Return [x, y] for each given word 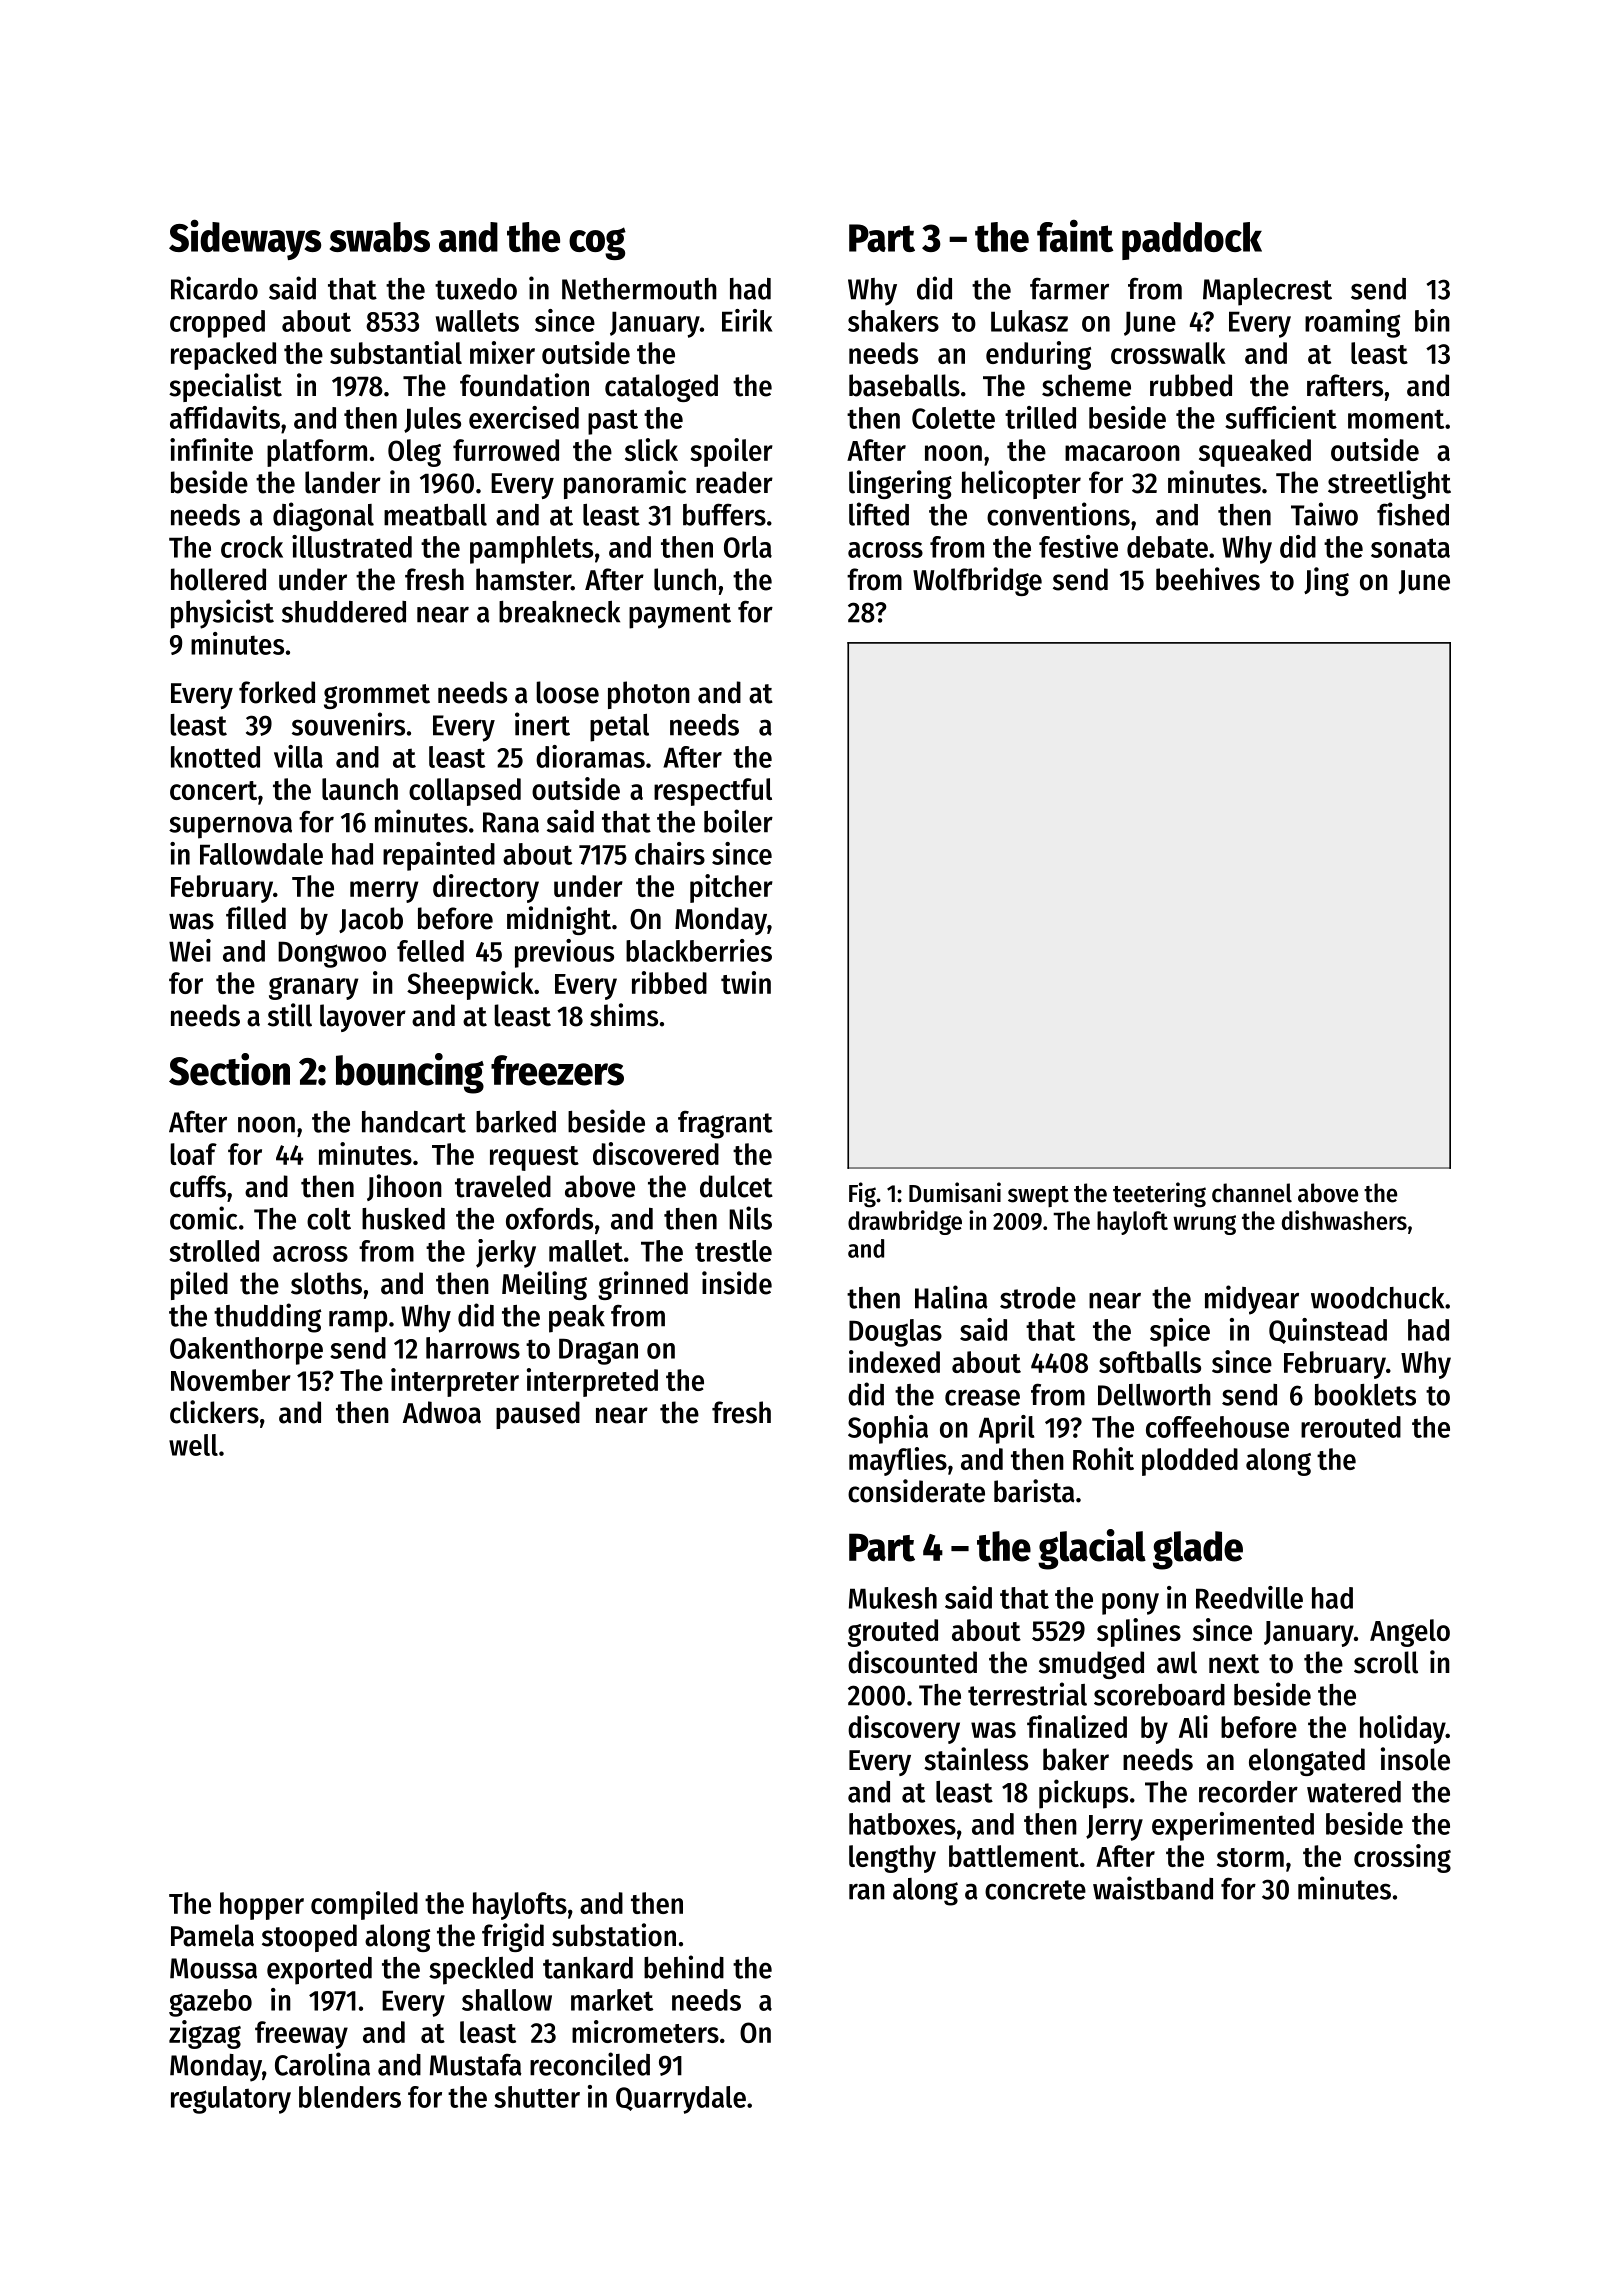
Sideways [245, 239]
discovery [904, 1729]
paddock [1192, 241]
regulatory [231, 2100]
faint [1075, 235]
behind [684, 1967]
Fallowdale [261, 854]
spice [1180, 1332]
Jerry [1114, 1828]
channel [1252, 1193]
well [193, 1445]
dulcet [736, 1186]
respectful [713, 792]
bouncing [410, 1073]
